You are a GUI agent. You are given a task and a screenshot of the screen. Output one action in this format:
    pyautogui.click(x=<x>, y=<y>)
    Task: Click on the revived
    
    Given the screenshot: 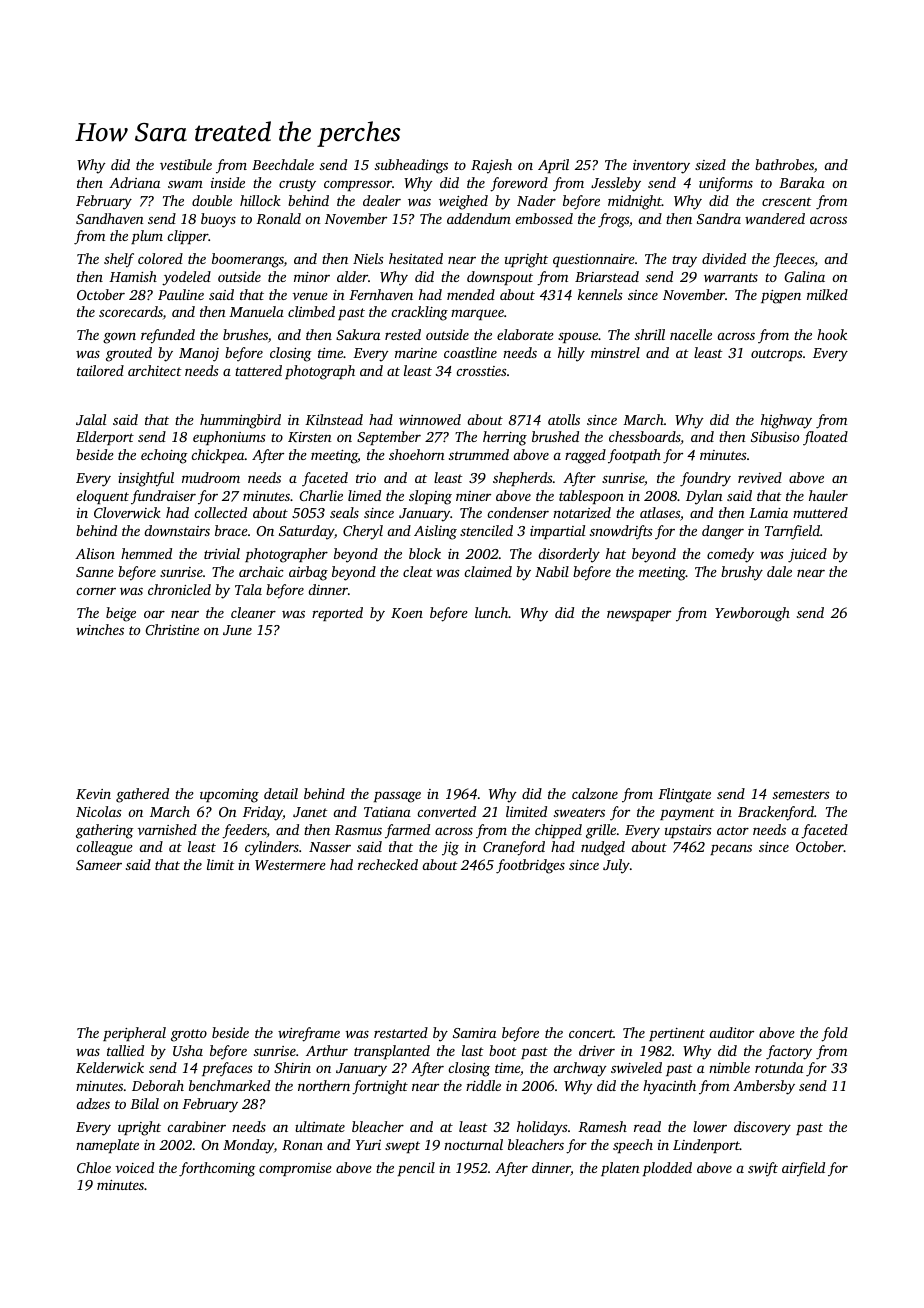 What is the action you would take?
    pyautogui.click(x=760, y=477)
